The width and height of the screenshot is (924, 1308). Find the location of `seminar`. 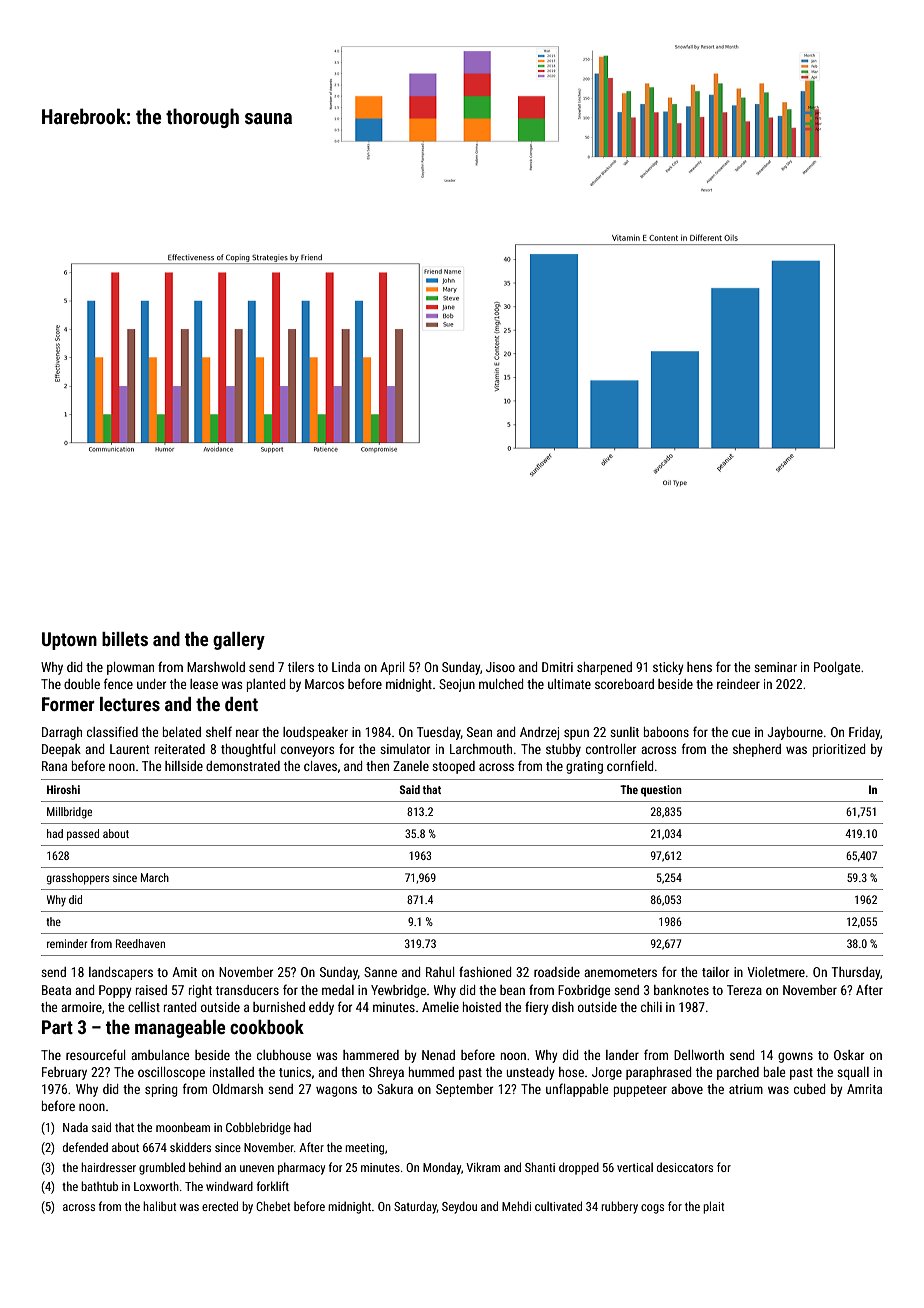

seminar is located at coordinates (775, 667).
